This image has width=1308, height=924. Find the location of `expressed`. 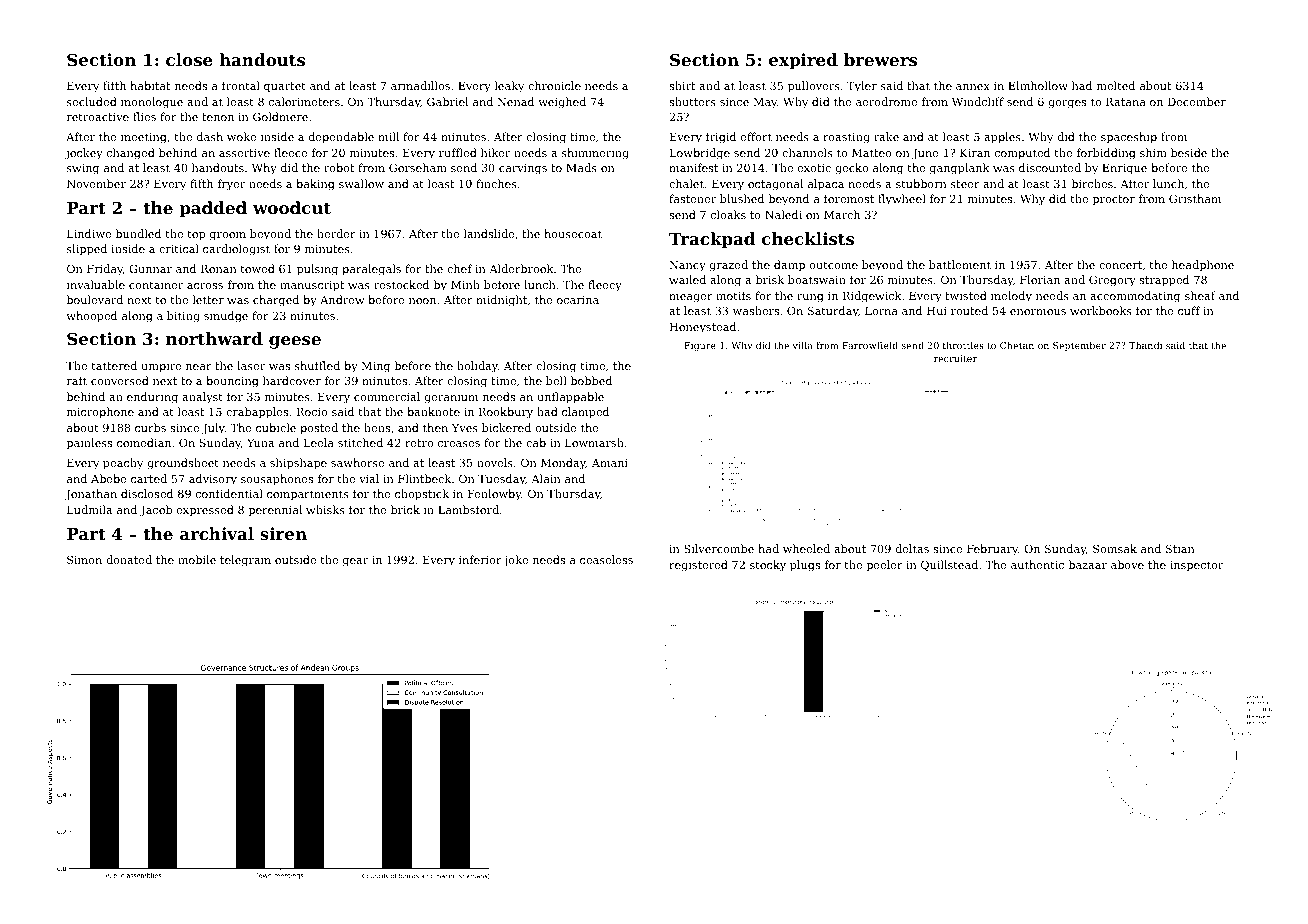

expressed is located at coordinates (205, 511).
